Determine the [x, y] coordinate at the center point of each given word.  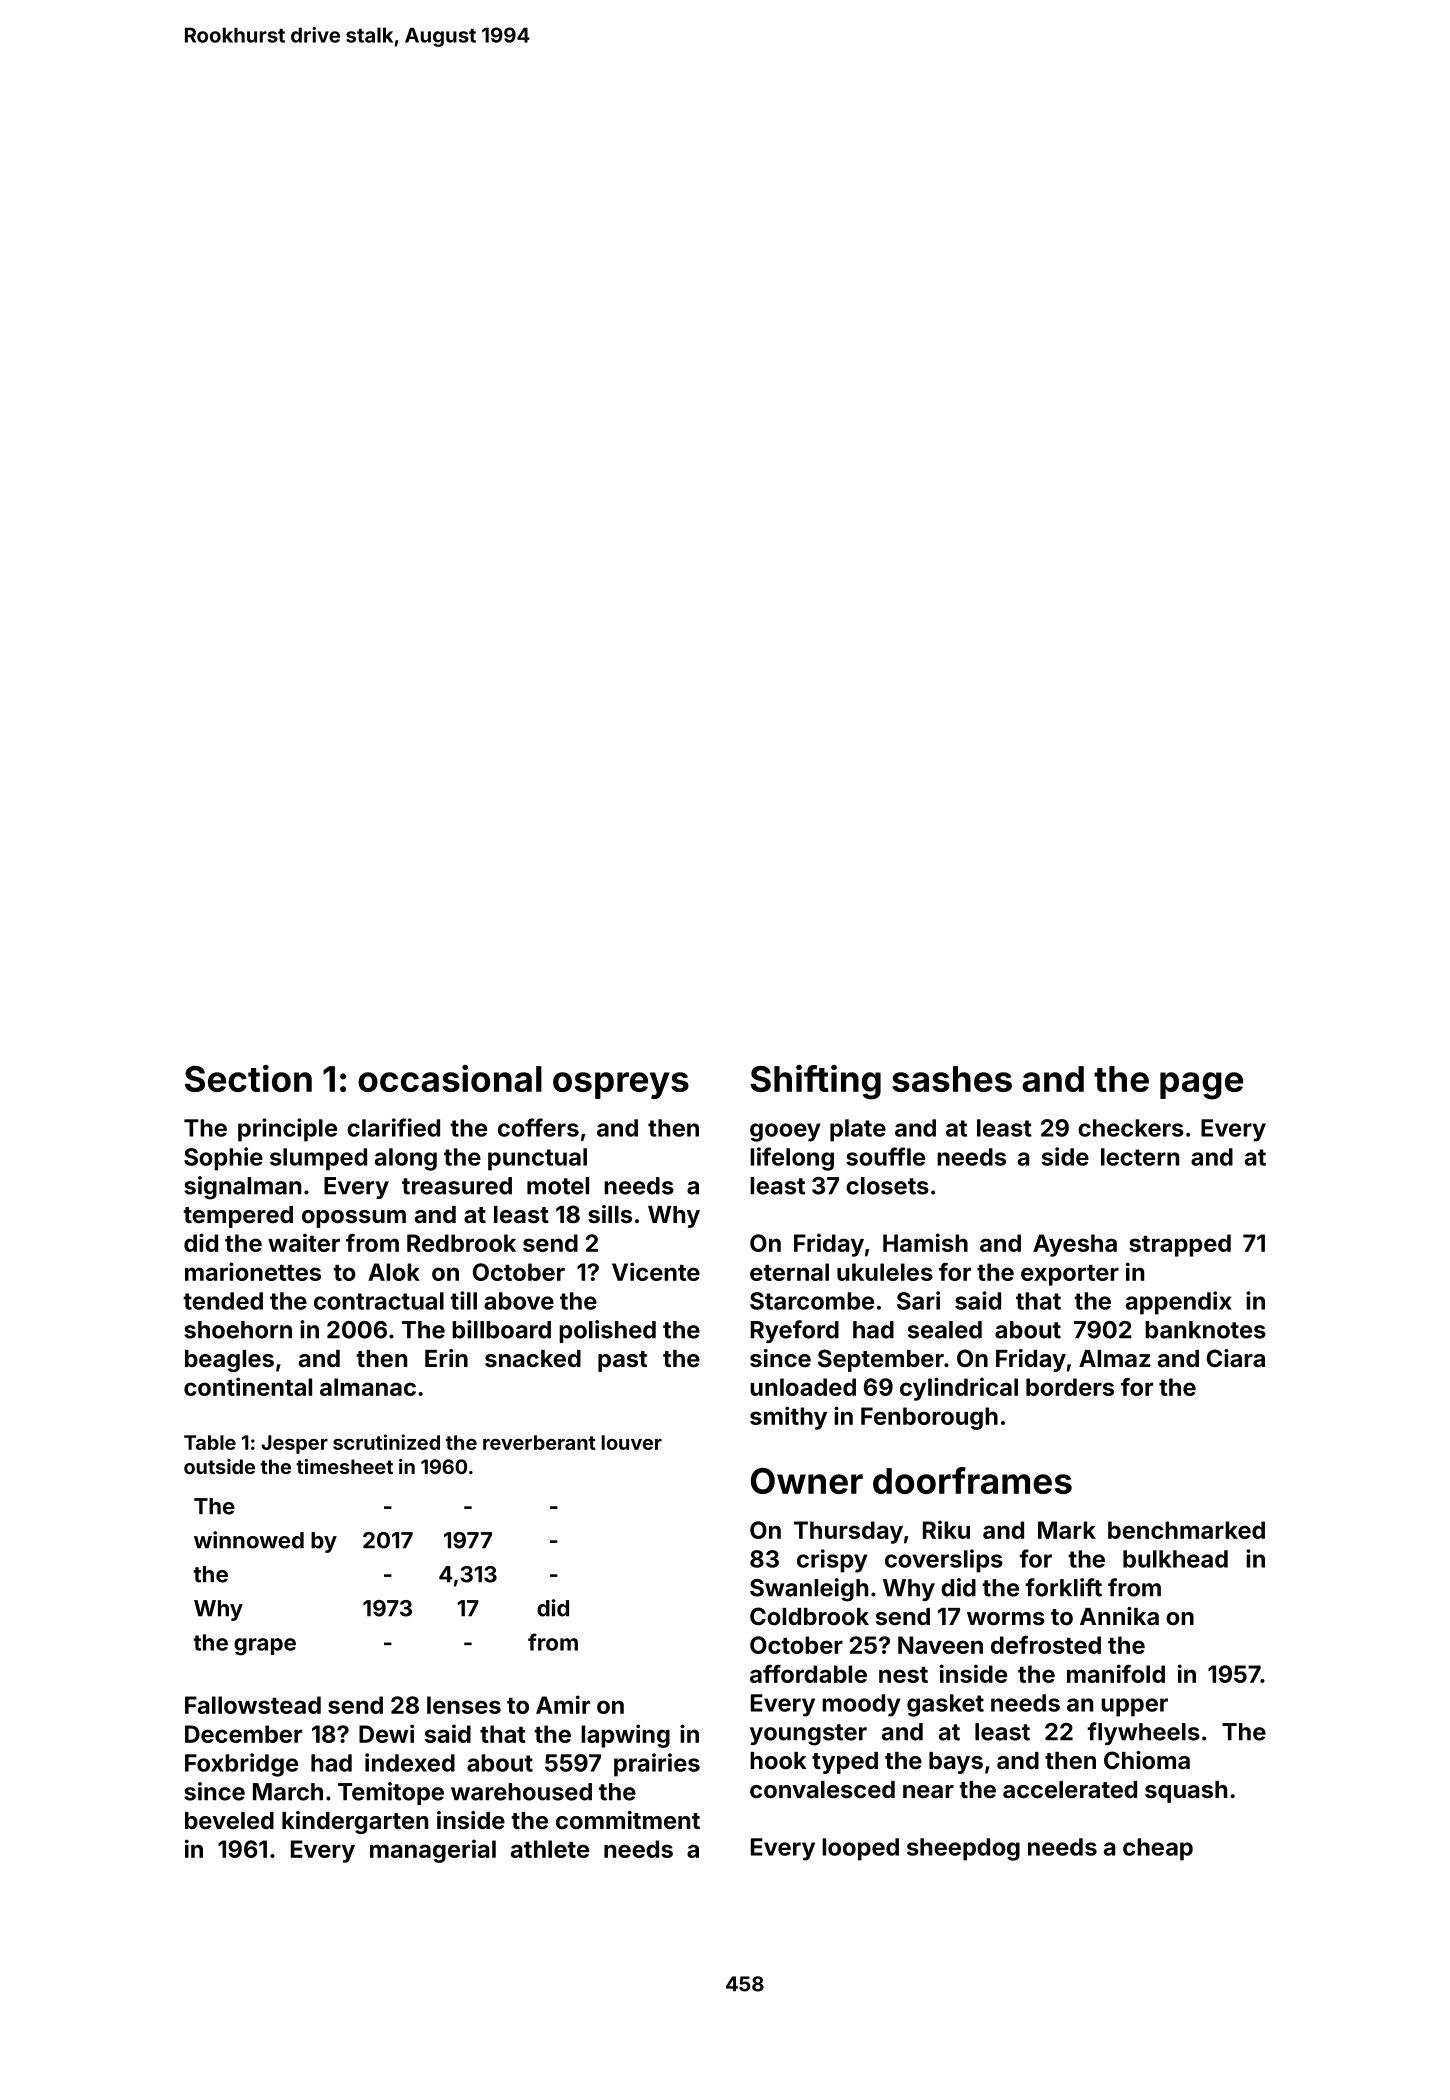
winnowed [249, 1540]
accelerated [1070, 1789]
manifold [1116, 1673]
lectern [1140, 1157]
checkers [1131, 1128]
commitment [628, 1820]
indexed [410, 1762]
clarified [393, 1127]
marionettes [253, 1271]
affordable [808, 1674]
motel [558, 1186]
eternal [789, 1272]
